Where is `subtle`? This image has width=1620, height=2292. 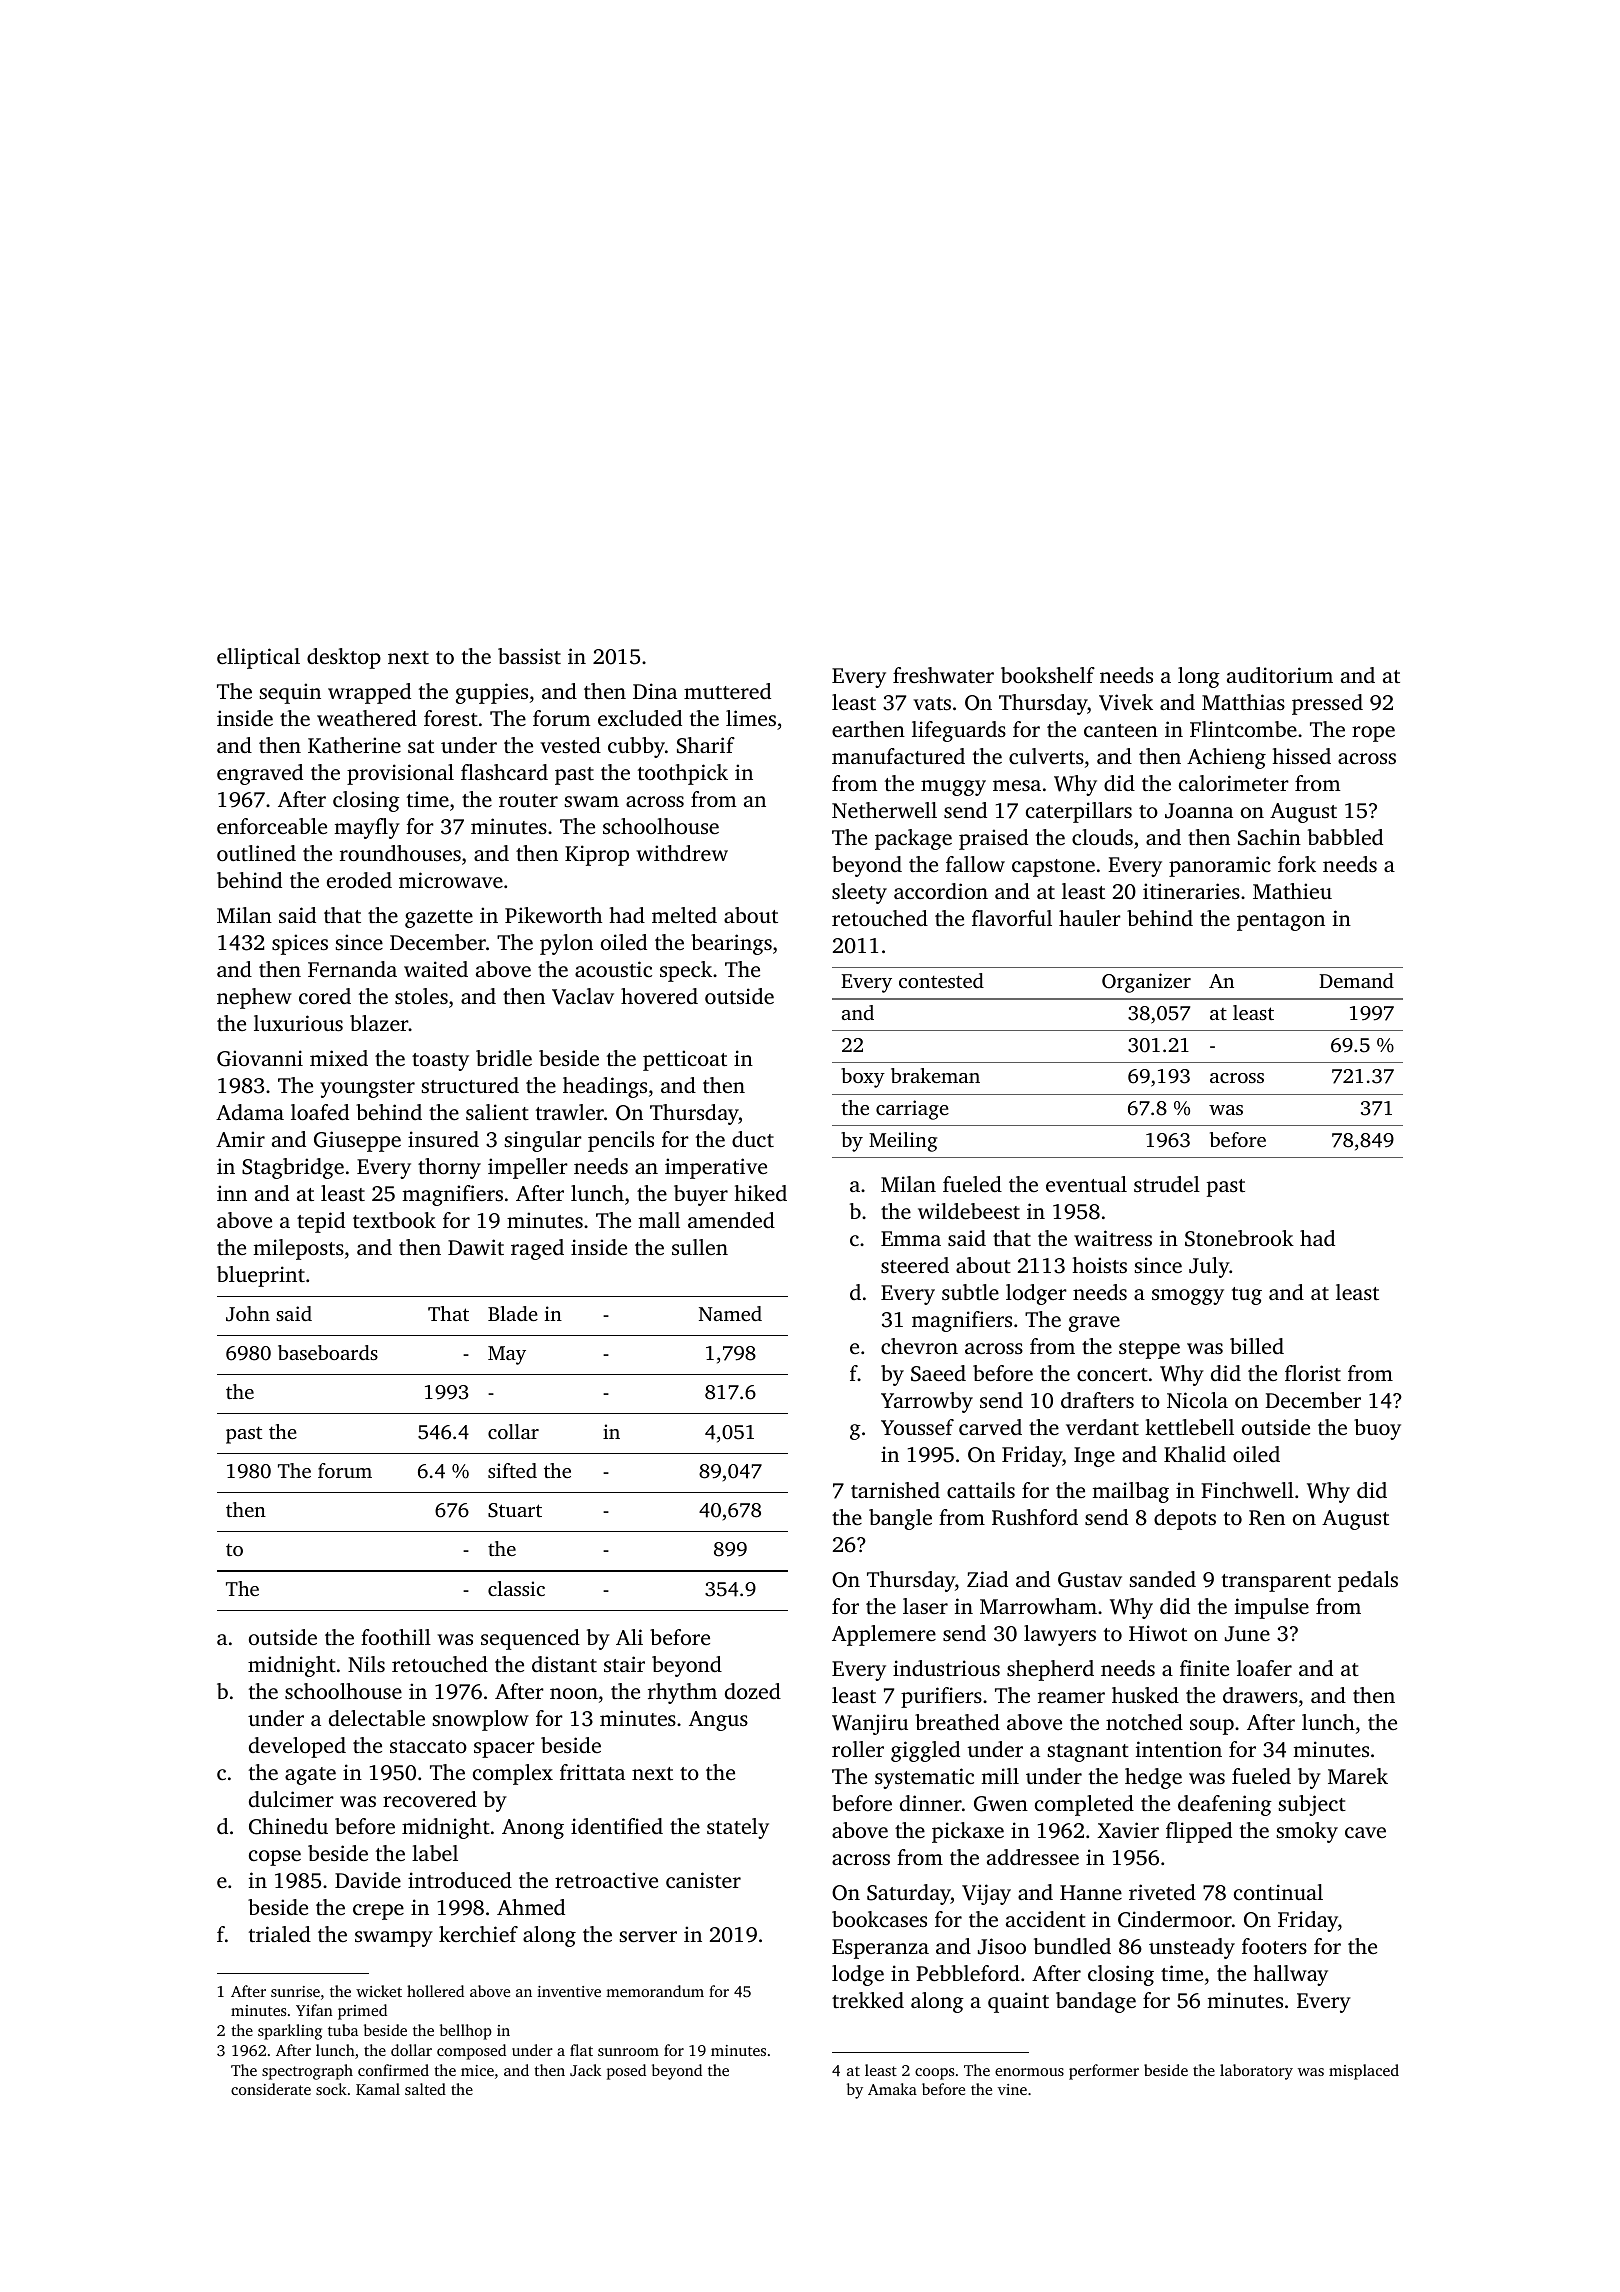 subtle is located at coordinates (970, 1292).
